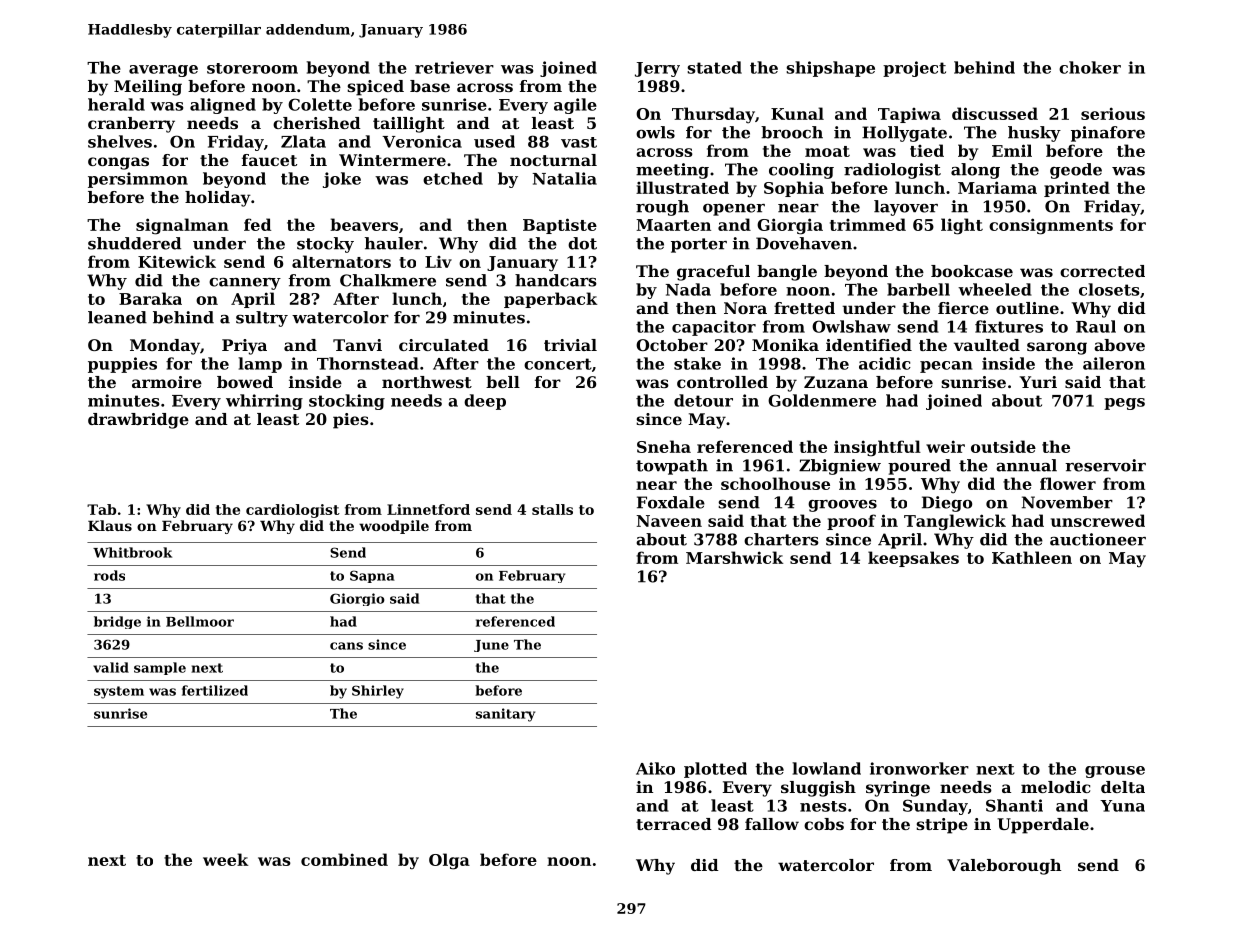 This screenshot has width=1233, height=952. Describe the element at coordinates (225, 859) in the screenshot. I see `week` at that location.
